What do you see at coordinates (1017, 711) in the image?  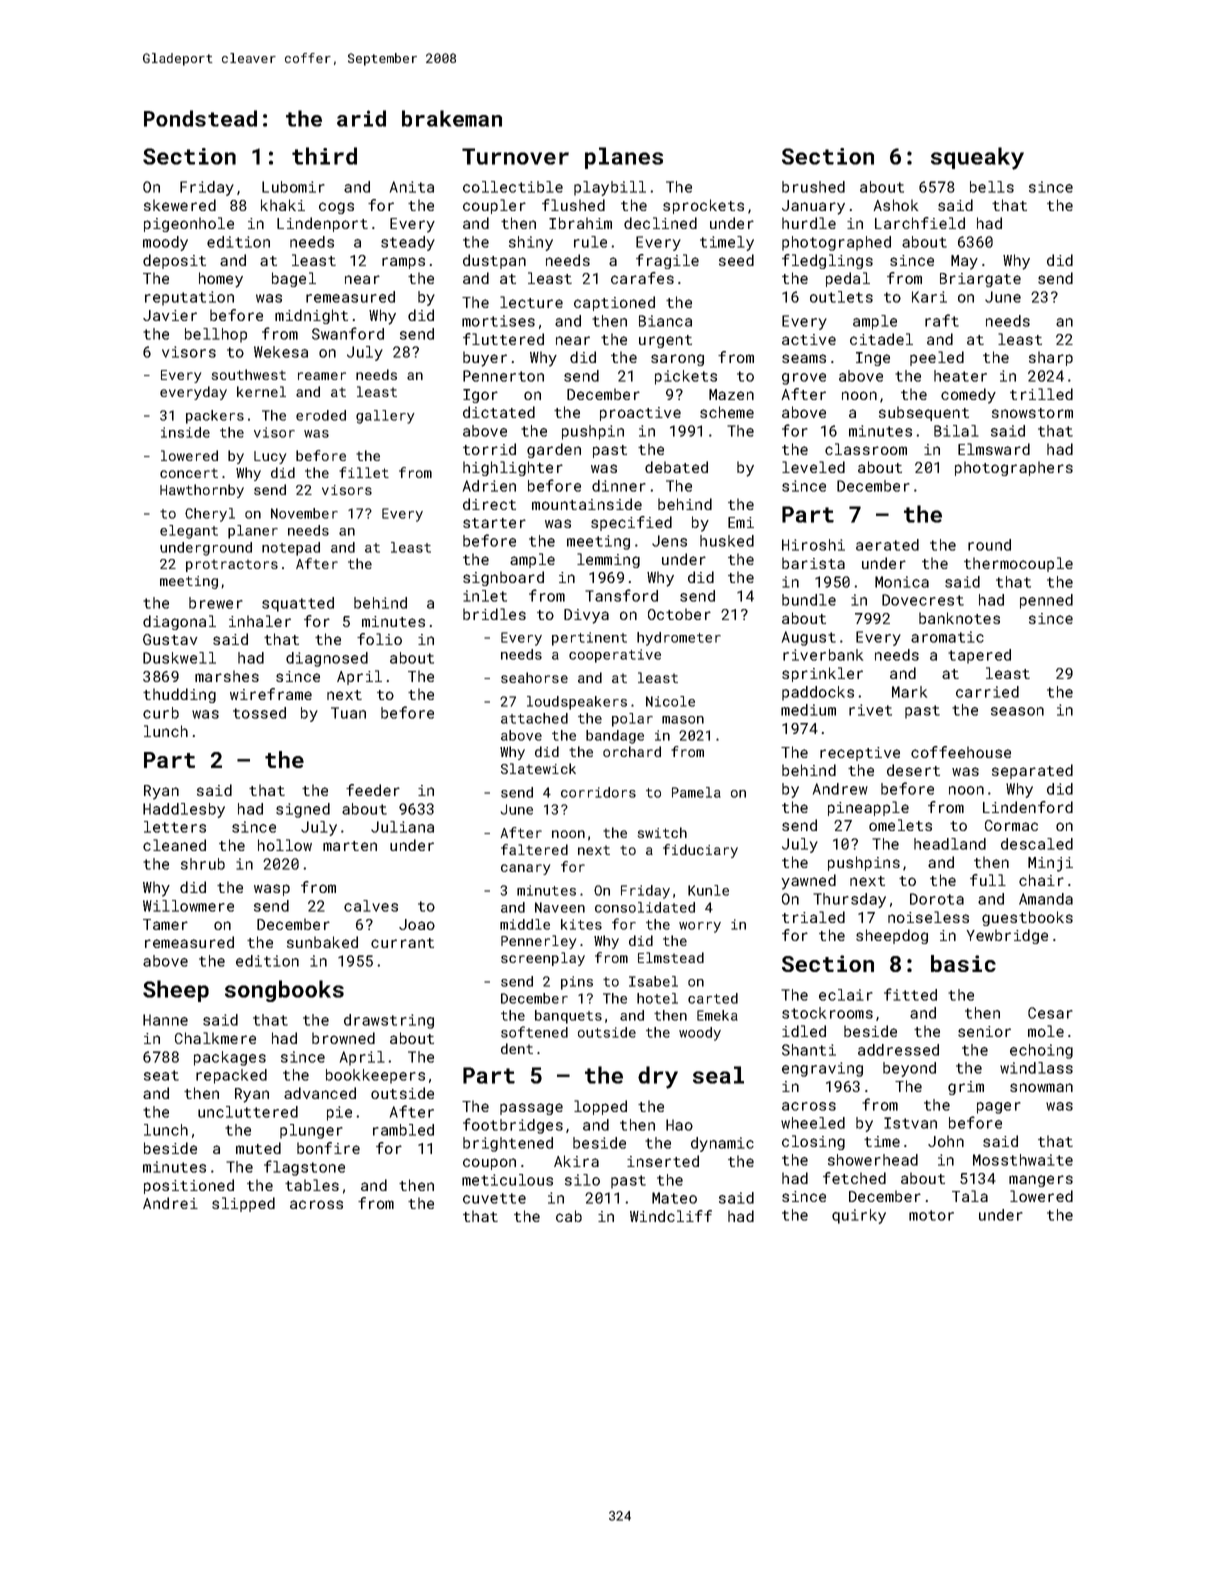 I see `season` at bounding box center [1017, 711].
